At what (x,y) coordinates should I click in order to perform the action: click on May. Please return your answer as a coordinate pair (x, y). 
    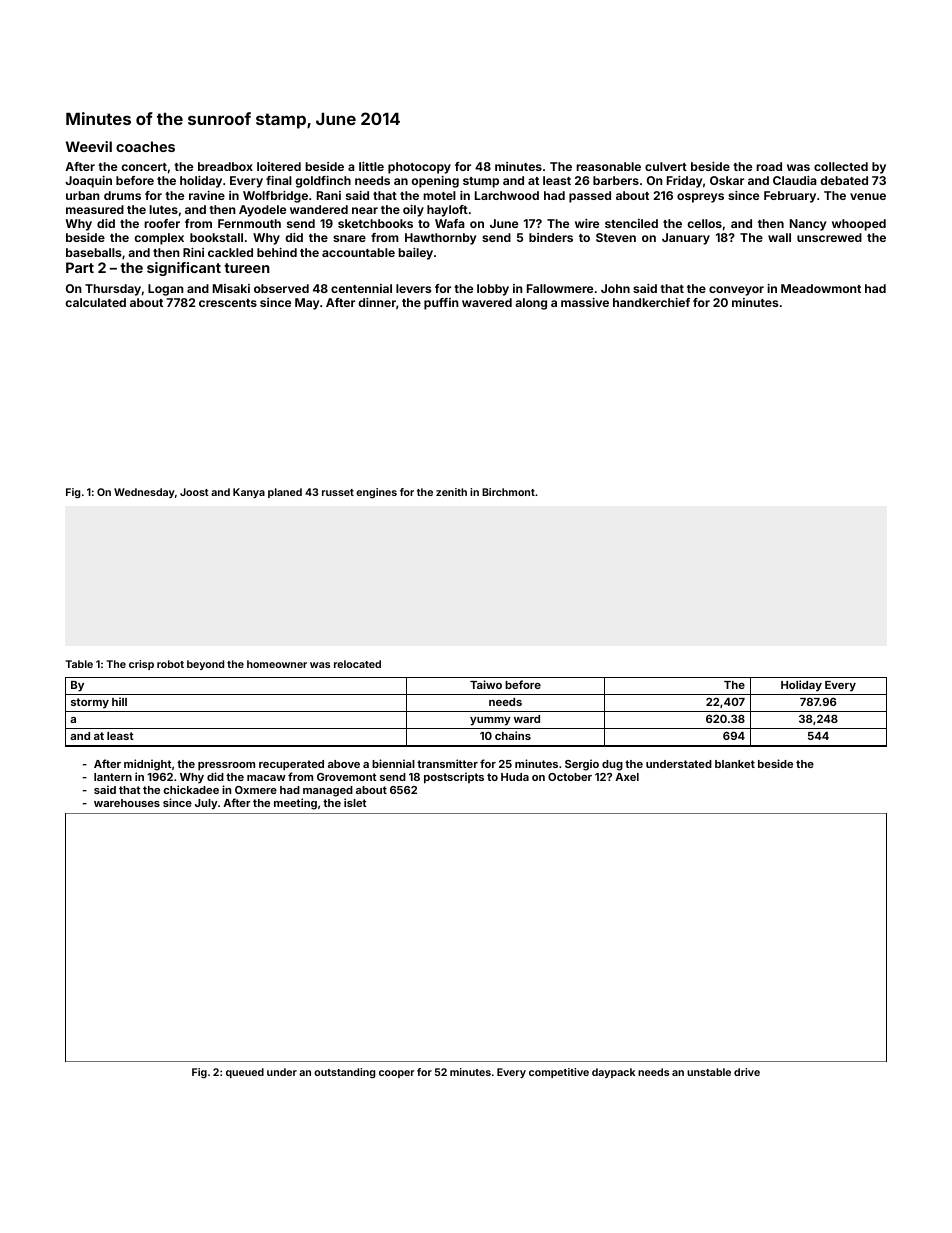
    Looking at the image, I should click on (307, 304).
